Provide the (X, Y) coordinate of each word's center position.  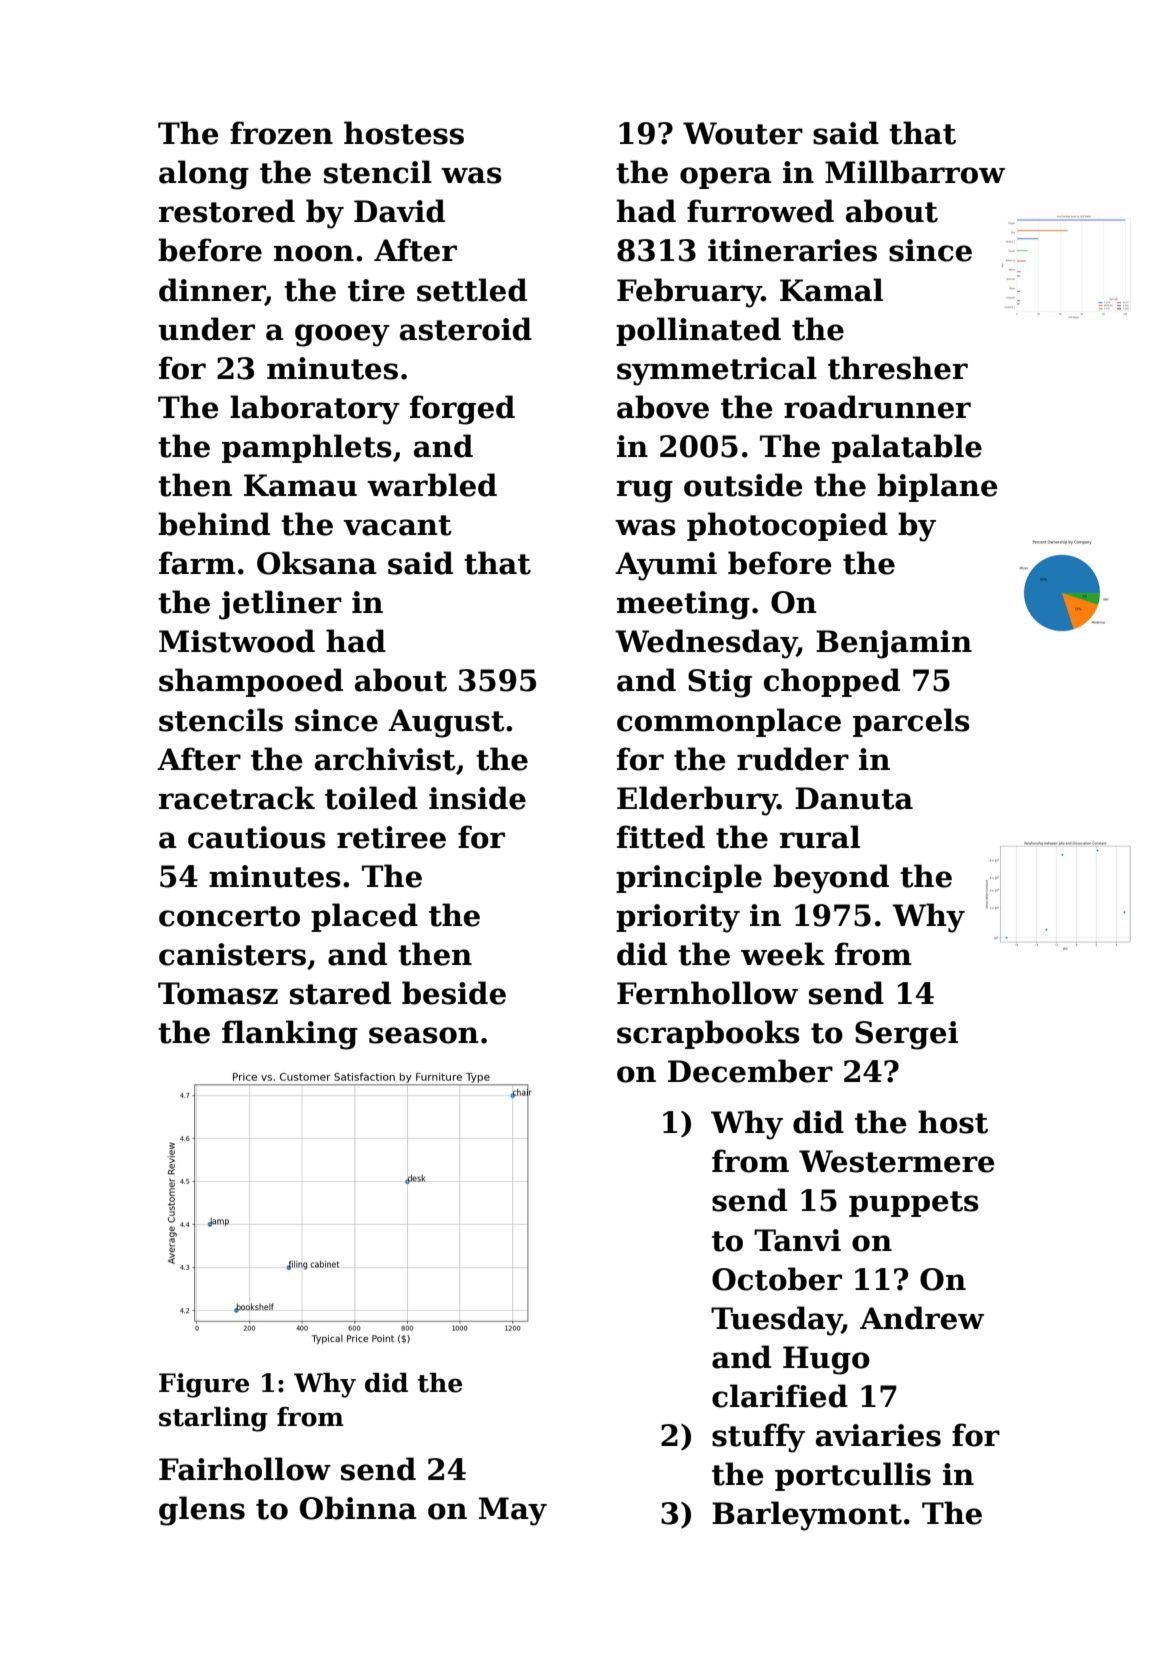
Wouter (743, 133)
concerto (229, 916)
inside (477, 798)
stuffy (758, 1438)
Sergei (906, 1035)
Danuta (854, 798)
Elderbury (697, 801)
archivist (385, 759)
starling (213, 1419)
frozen (281, 133)
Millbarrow (915, 172)
